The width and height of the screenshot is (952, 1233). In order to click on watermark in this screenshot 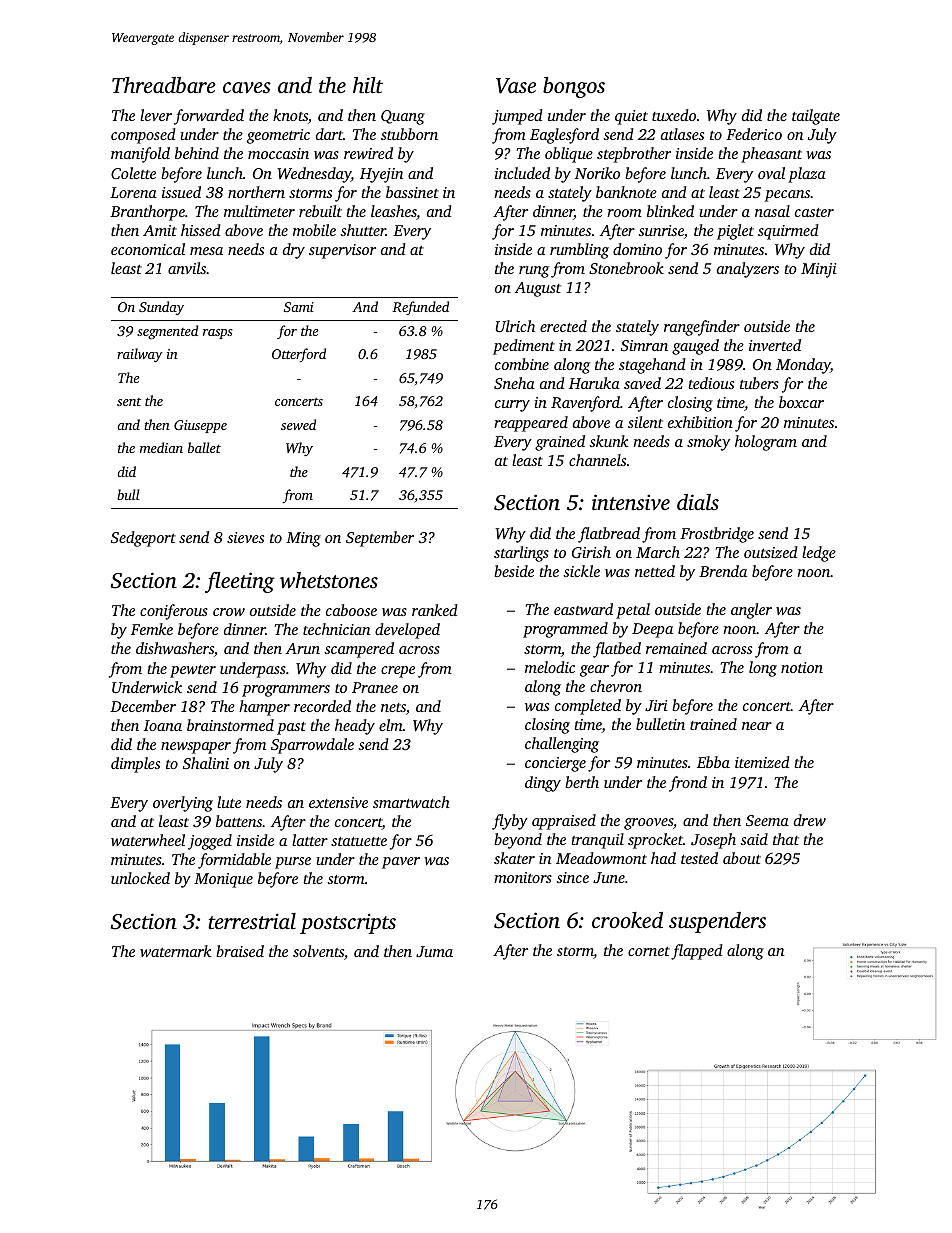, I will do `click(175, 951)`.
